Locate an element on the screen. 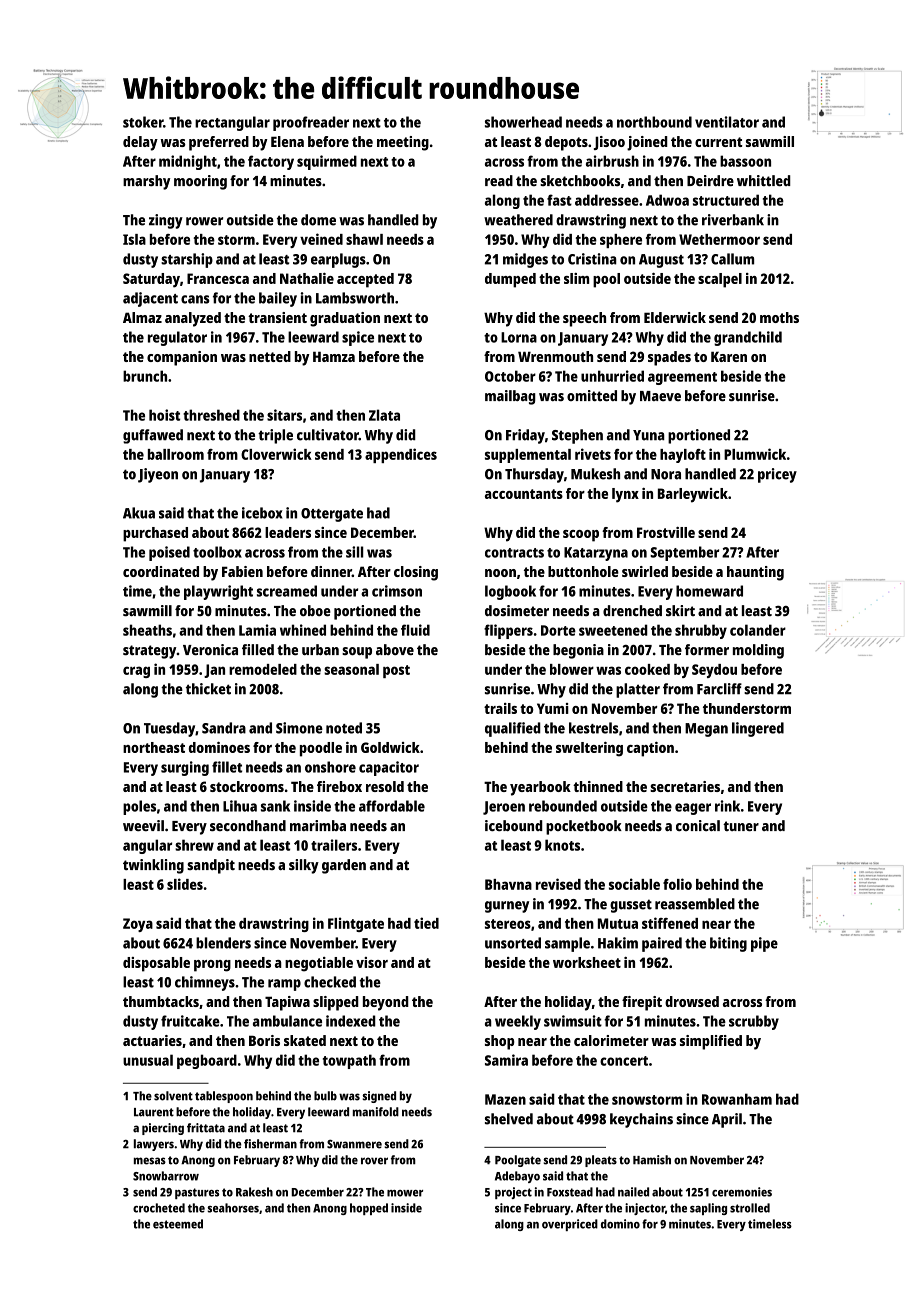 The height and width of the screenshot is (1314, 924). speech is located at coordinates (584, 319).
